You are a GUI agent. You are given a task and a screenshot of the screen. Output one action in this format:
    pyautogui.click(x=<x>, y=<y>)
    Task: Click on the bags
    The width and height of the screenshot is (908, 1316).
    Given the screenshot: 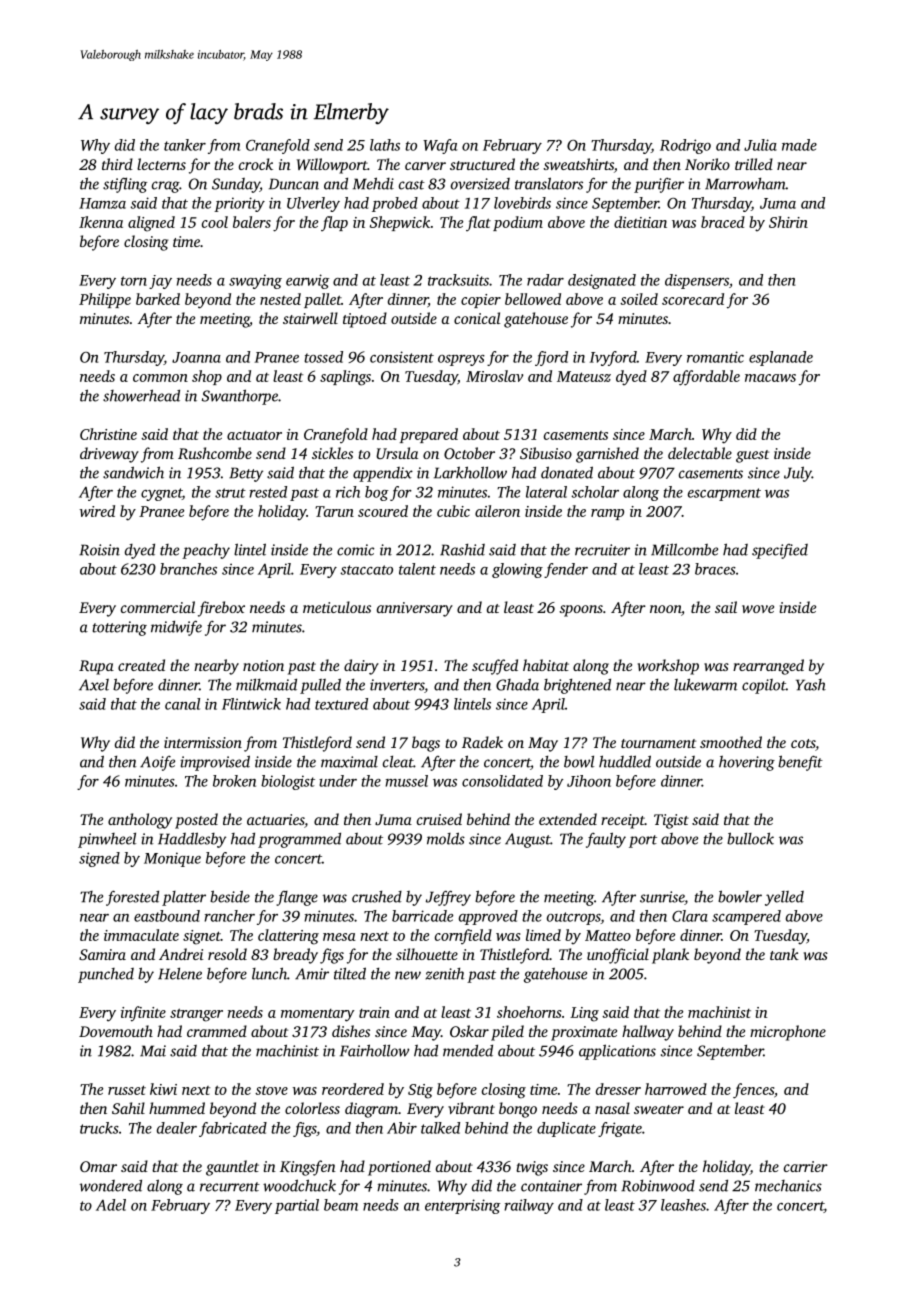 What is the action you would take?
    pyautogui.click(x=426, y=744)
